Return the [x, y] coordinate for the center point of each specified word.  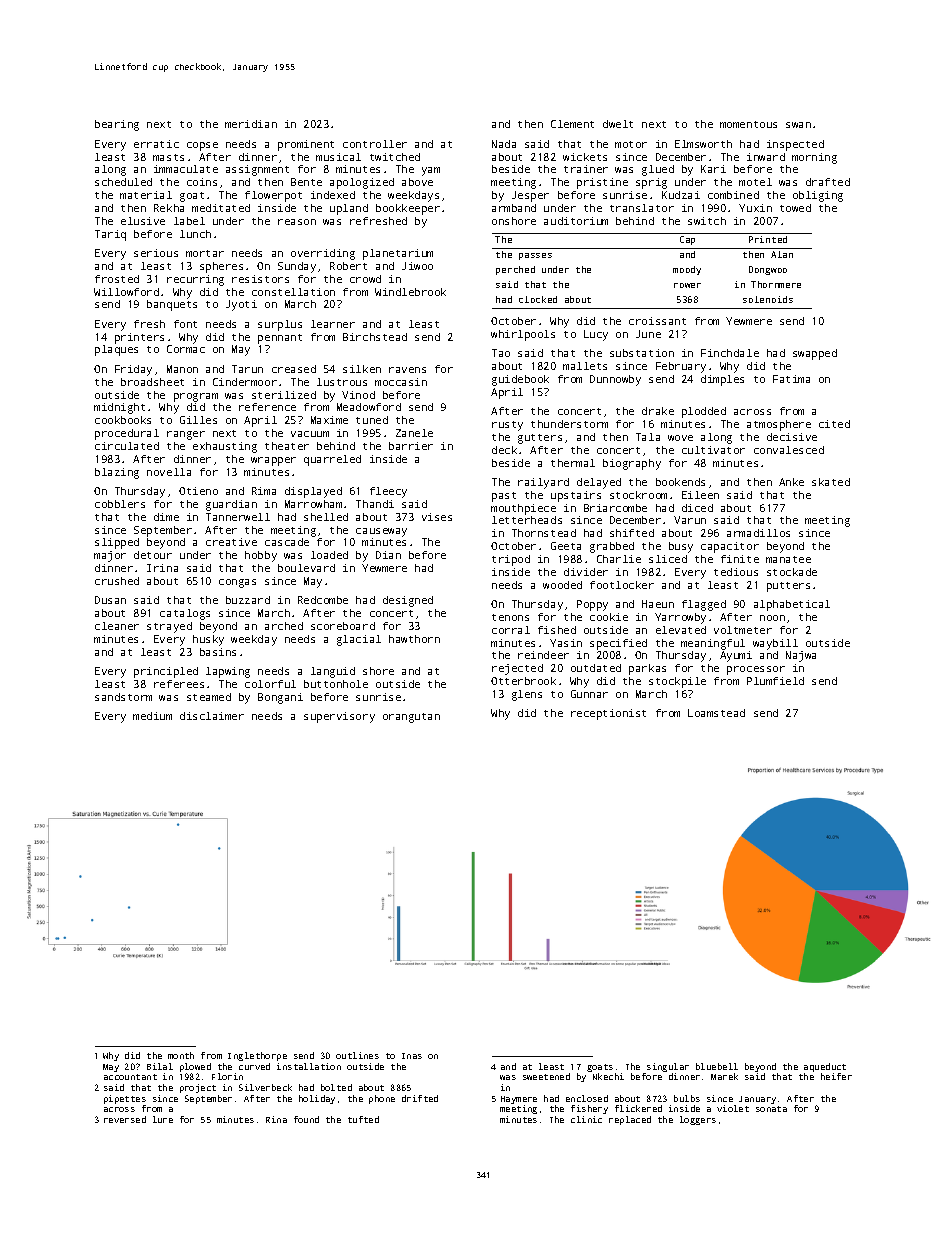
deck [504, 450]
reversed [125, 1119]
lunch [195, 234]
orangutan [411, 718]
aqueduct [825, 1067]
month [181, 1055]
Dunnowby [615, 380]
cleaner [117, 626]
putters [788, 587]
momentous [748, 124]
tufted [363, 1119]
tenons [510, 617]
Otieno [198, 491]
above [417, 182]
